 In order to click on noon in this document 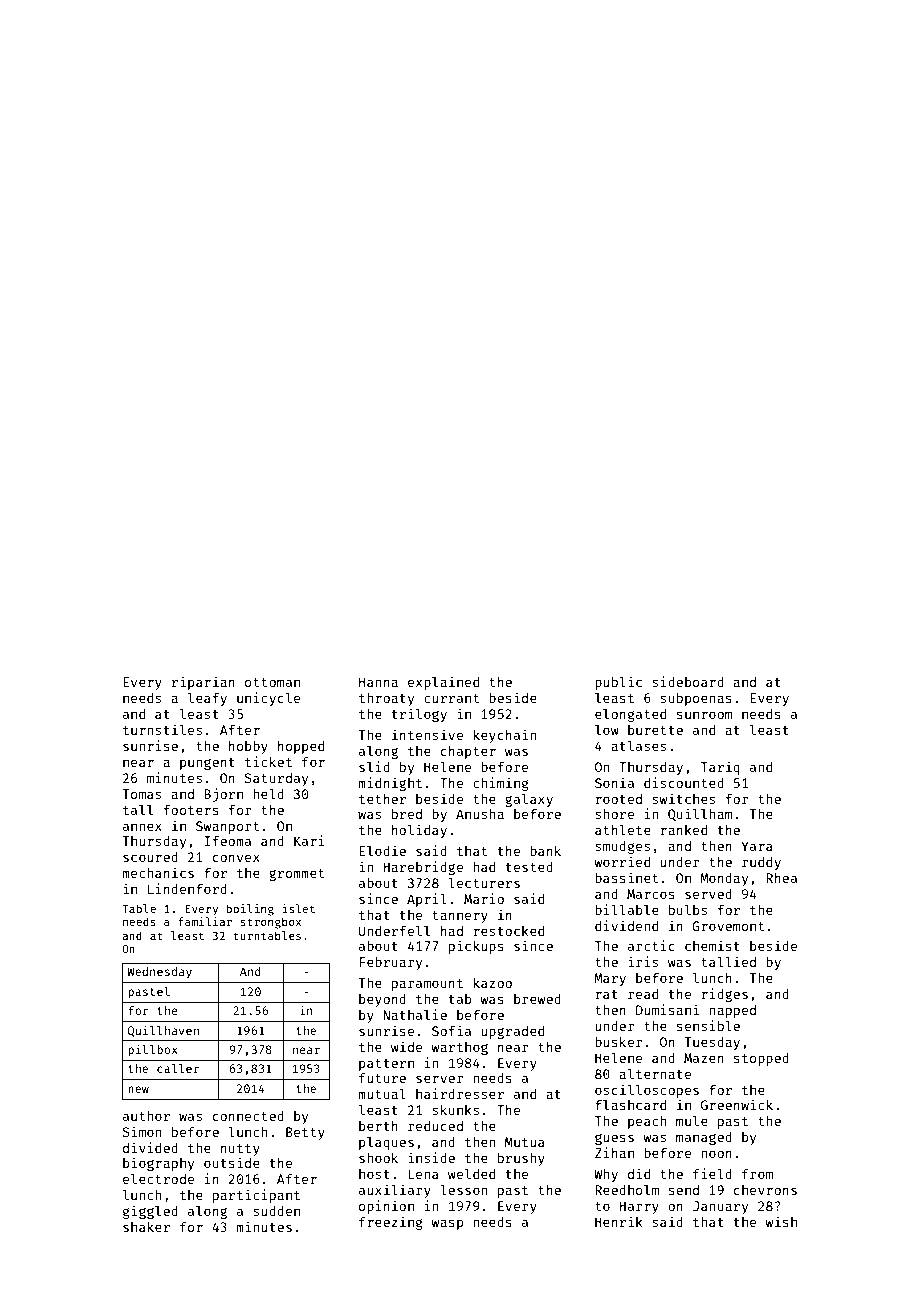, I will do `click(716, 1154)`.
